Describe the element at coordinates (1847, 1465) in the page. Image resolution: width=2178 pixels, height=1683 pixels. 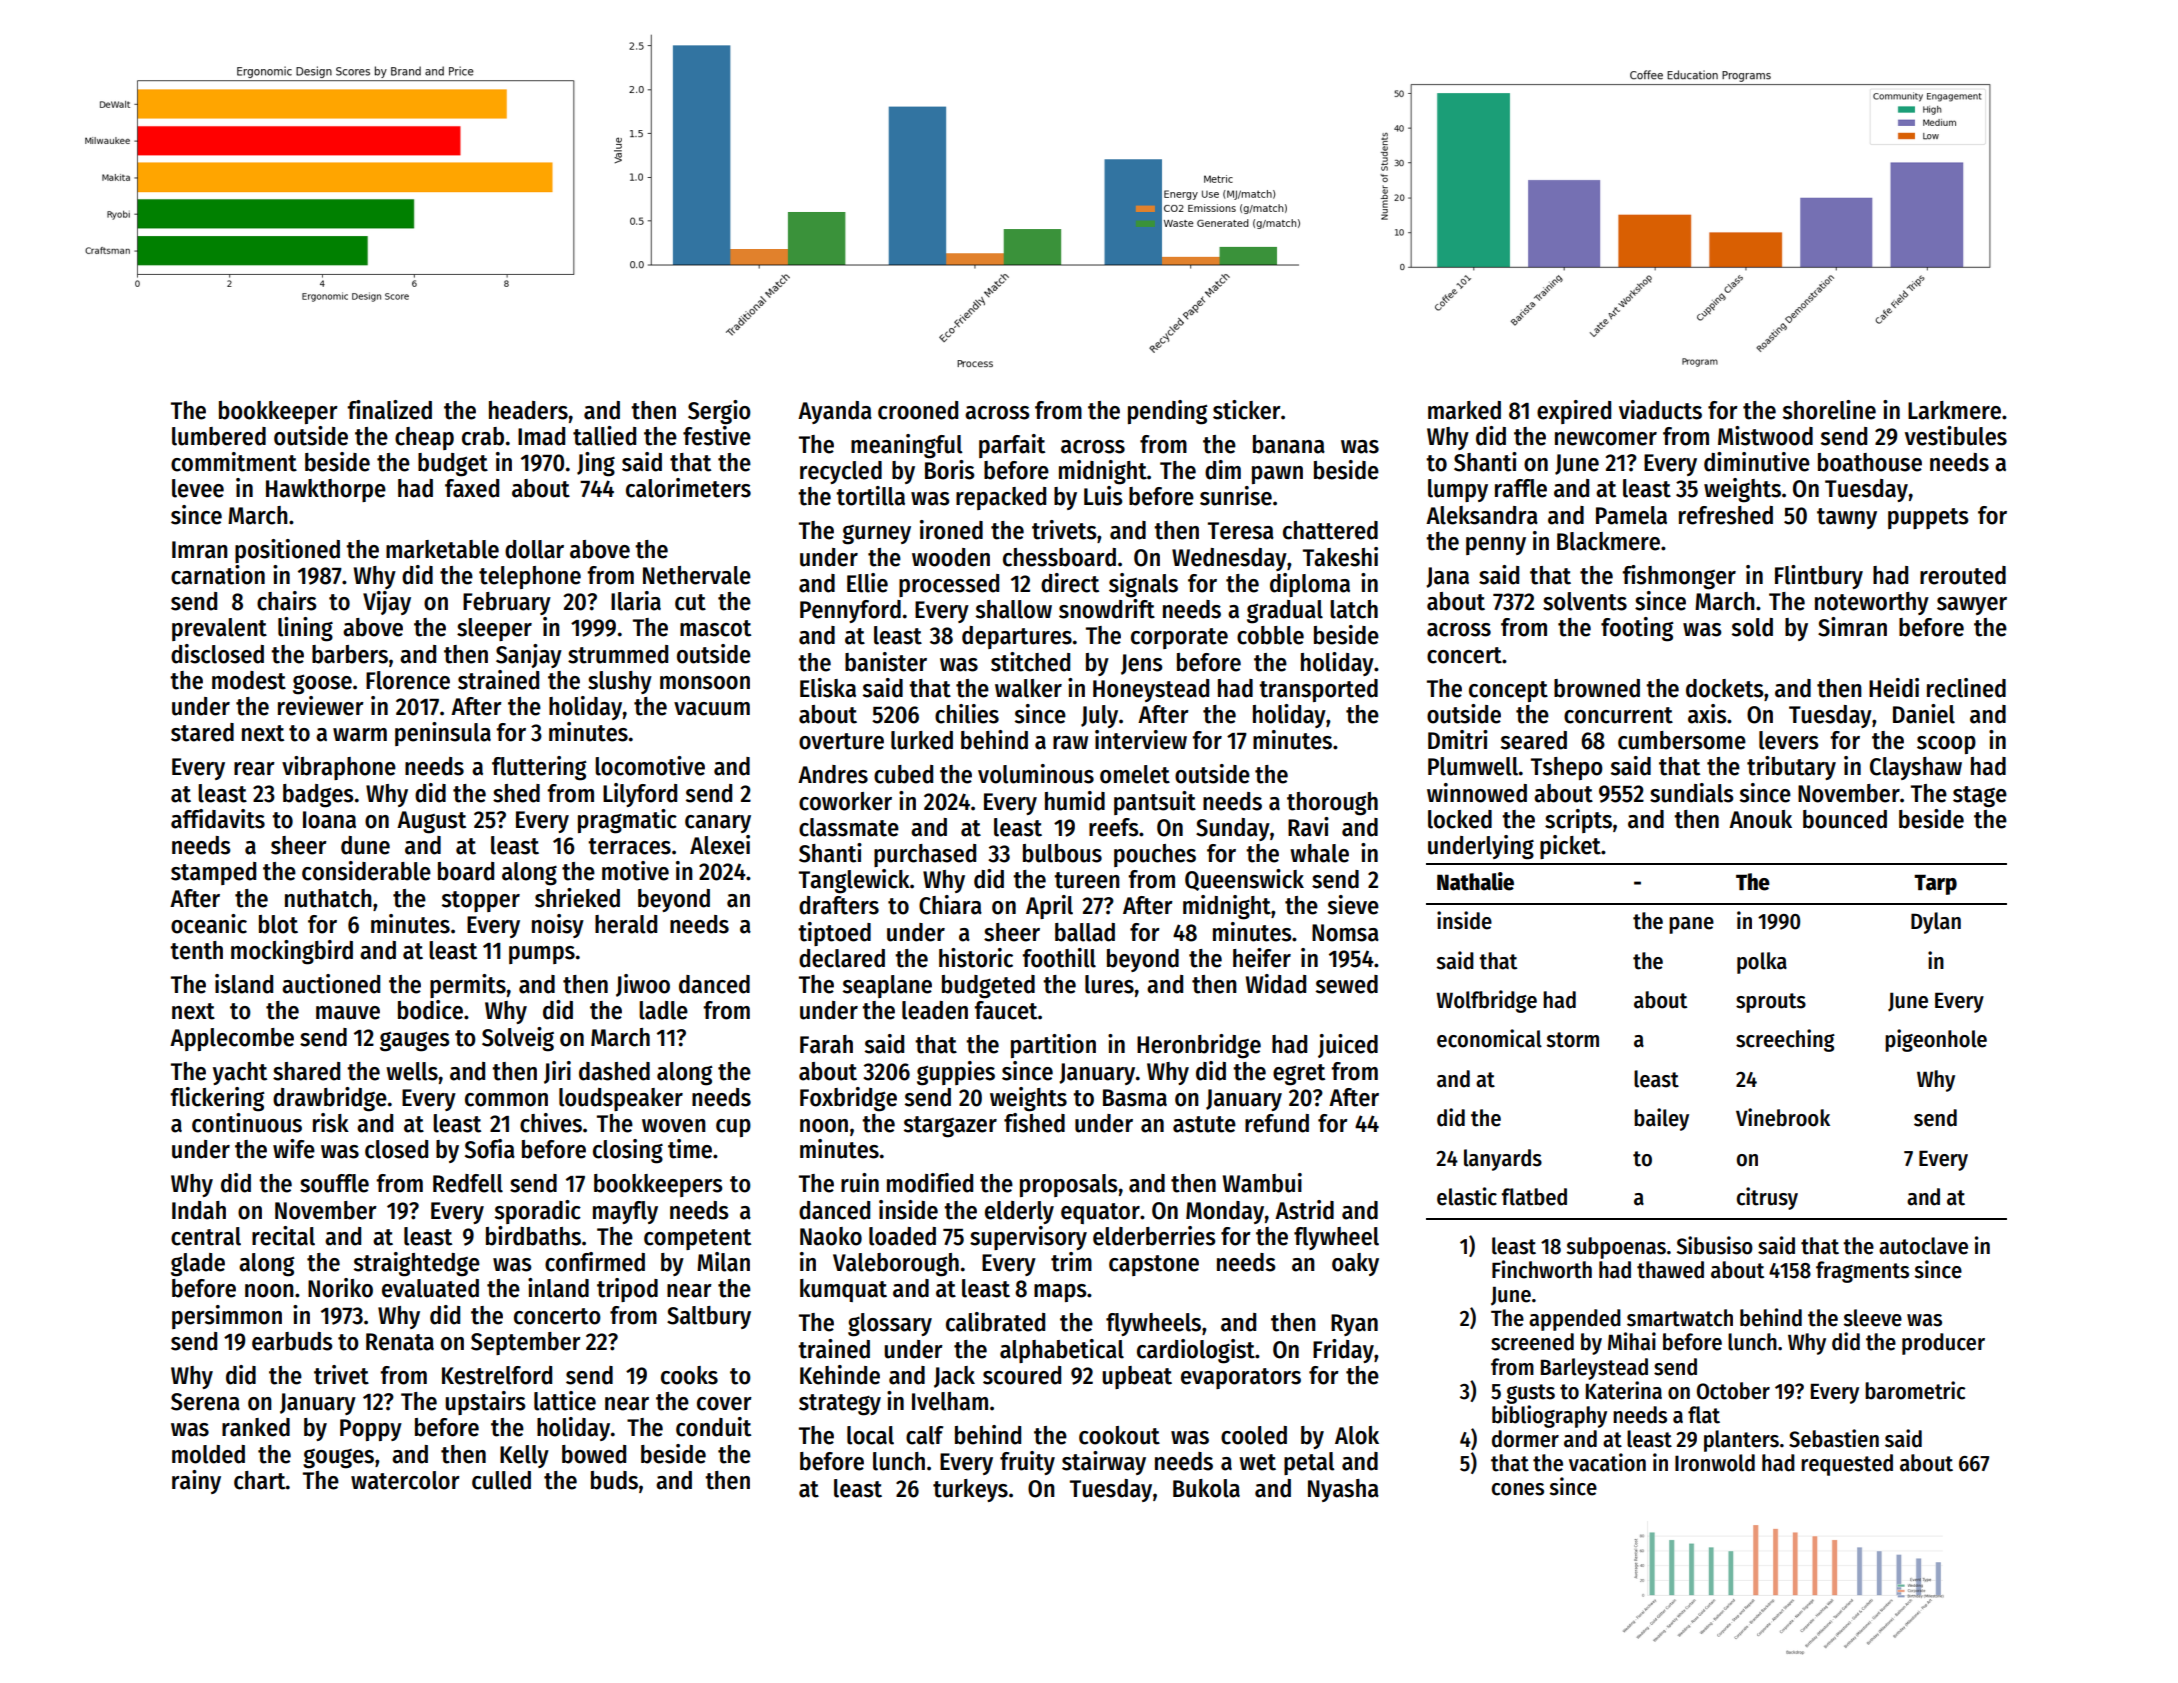
I see `requested` at that location.
